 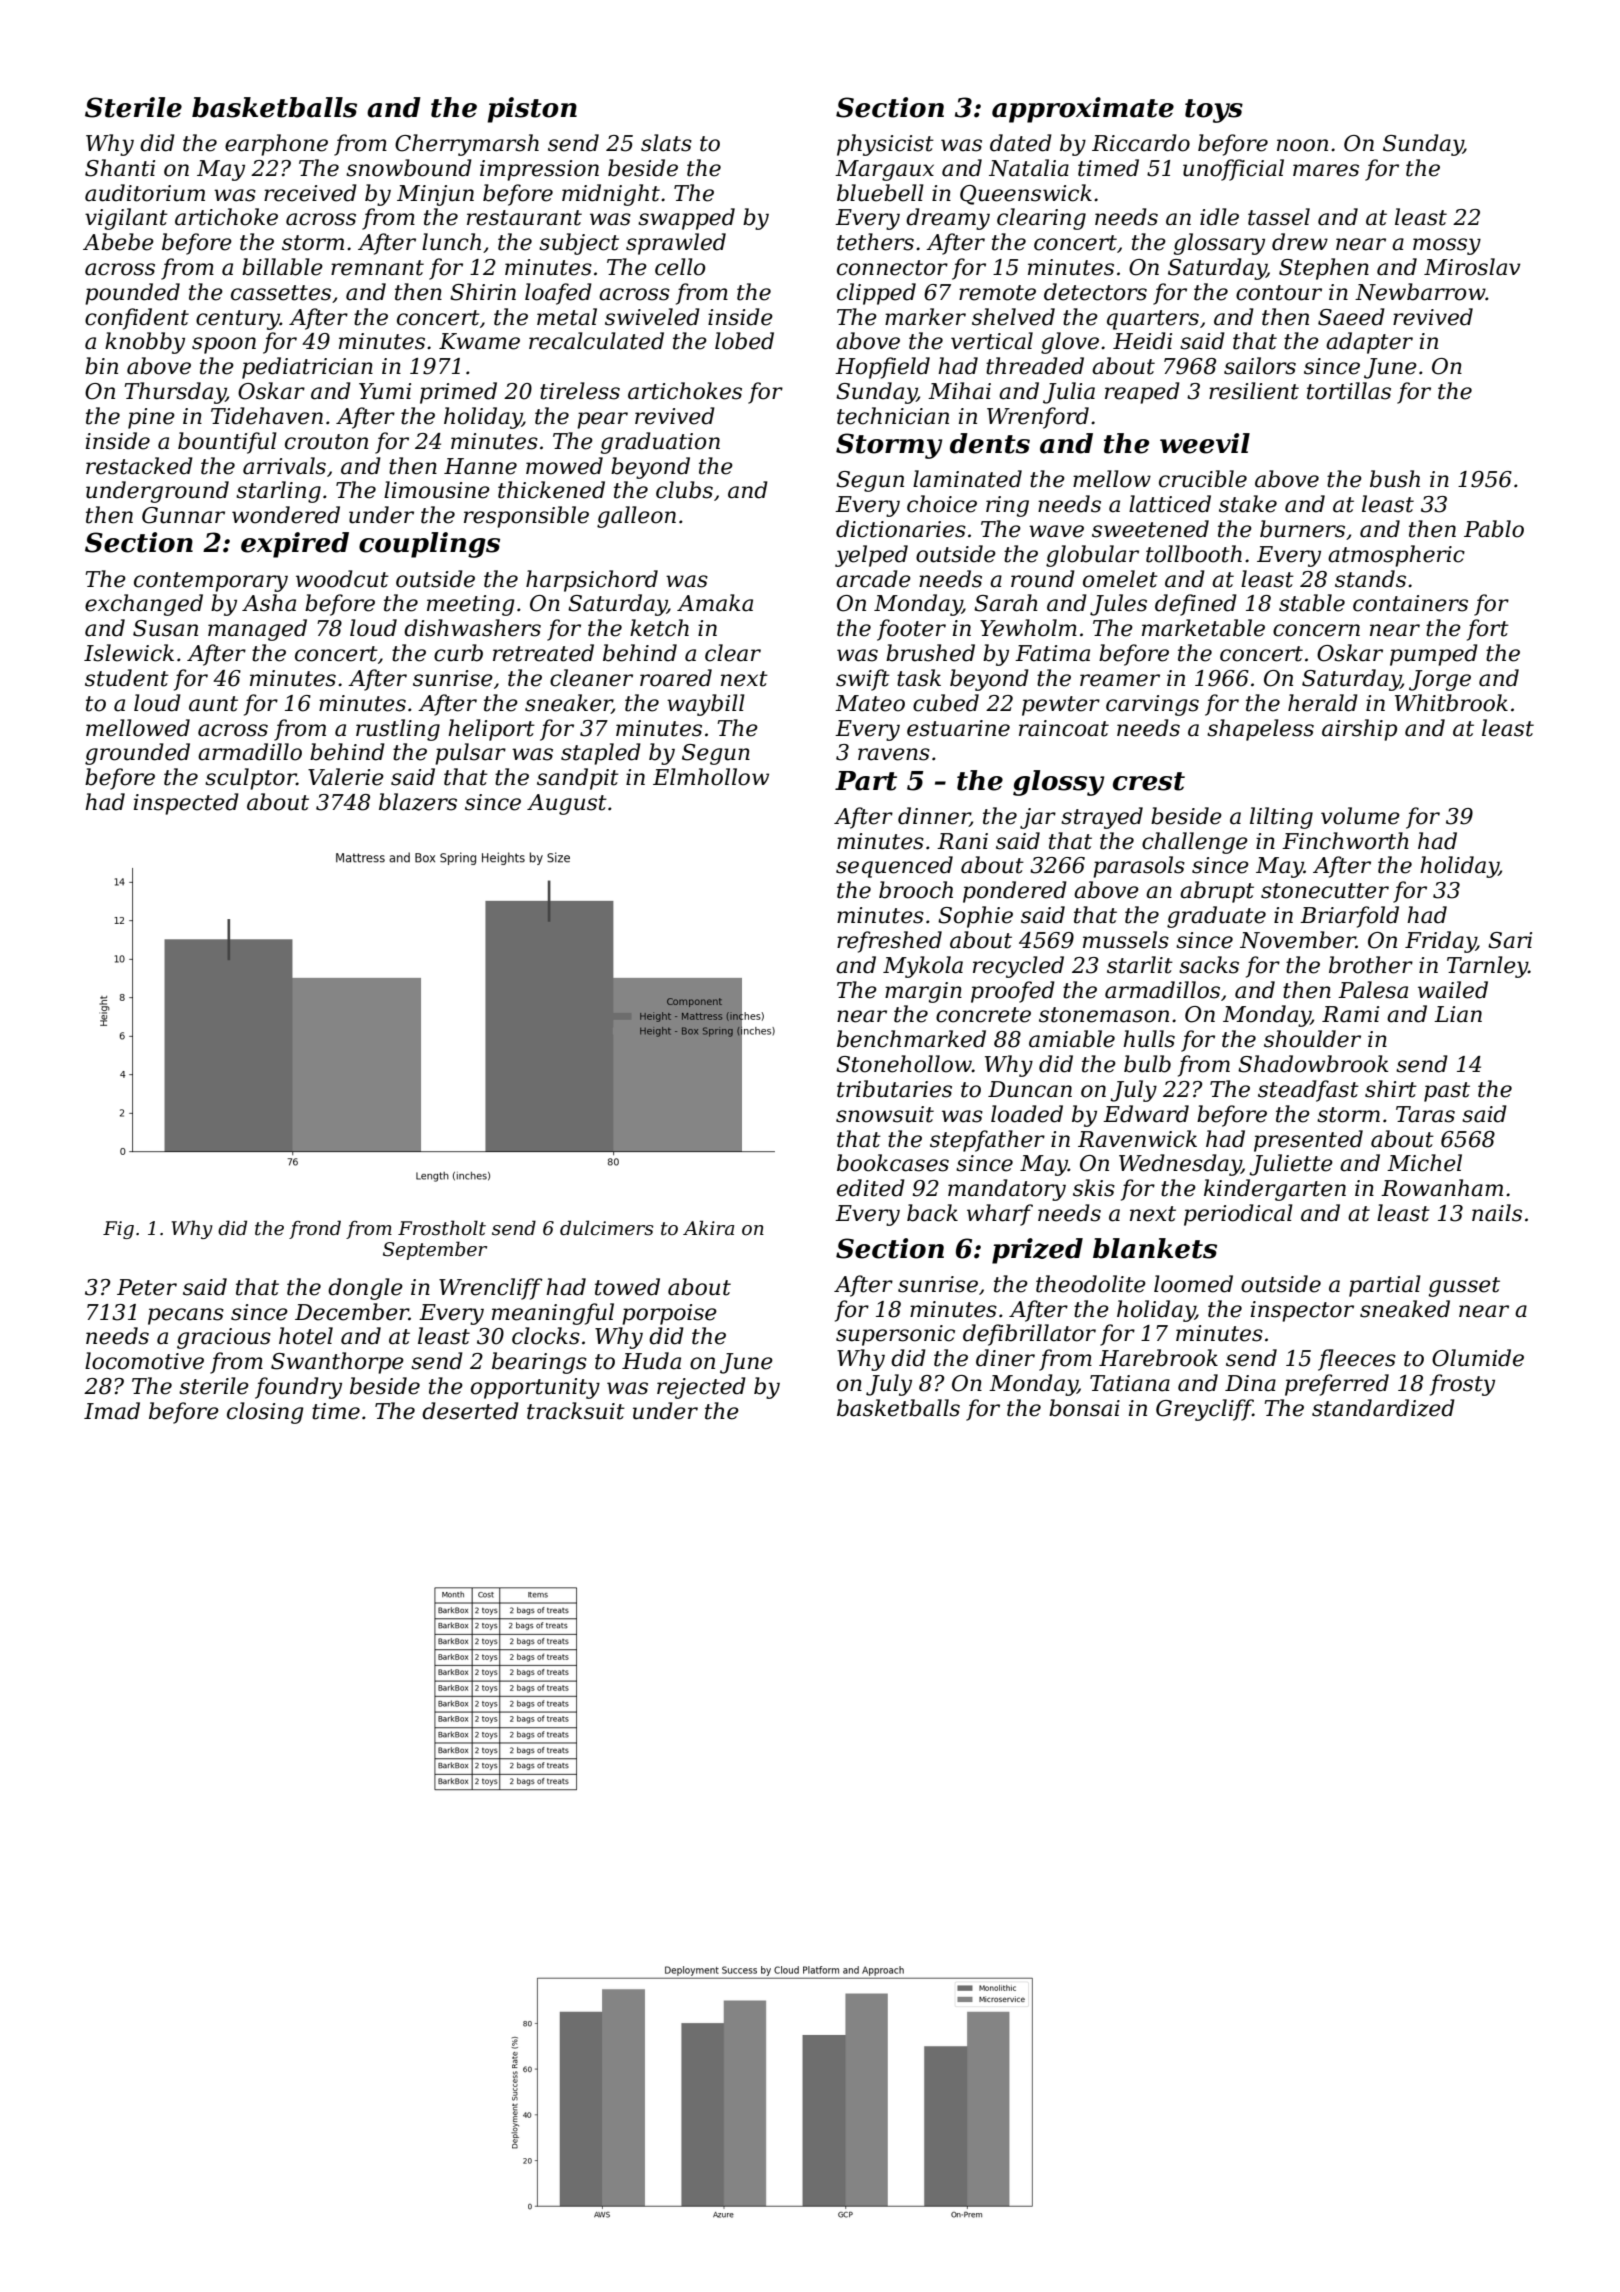 I want to click on inspected, so click(x=186, y=804).
